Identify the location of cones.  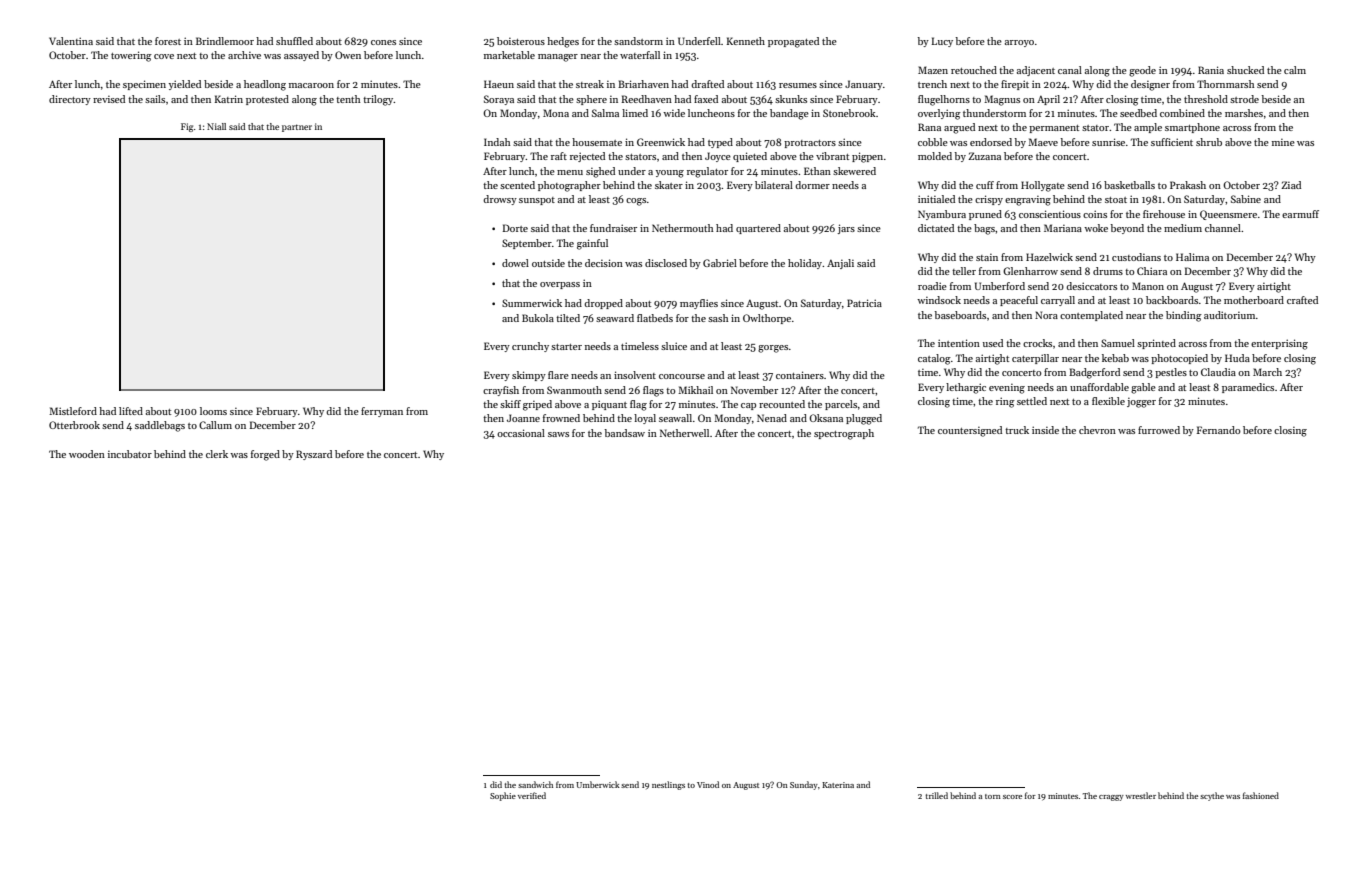
(383, 42).
